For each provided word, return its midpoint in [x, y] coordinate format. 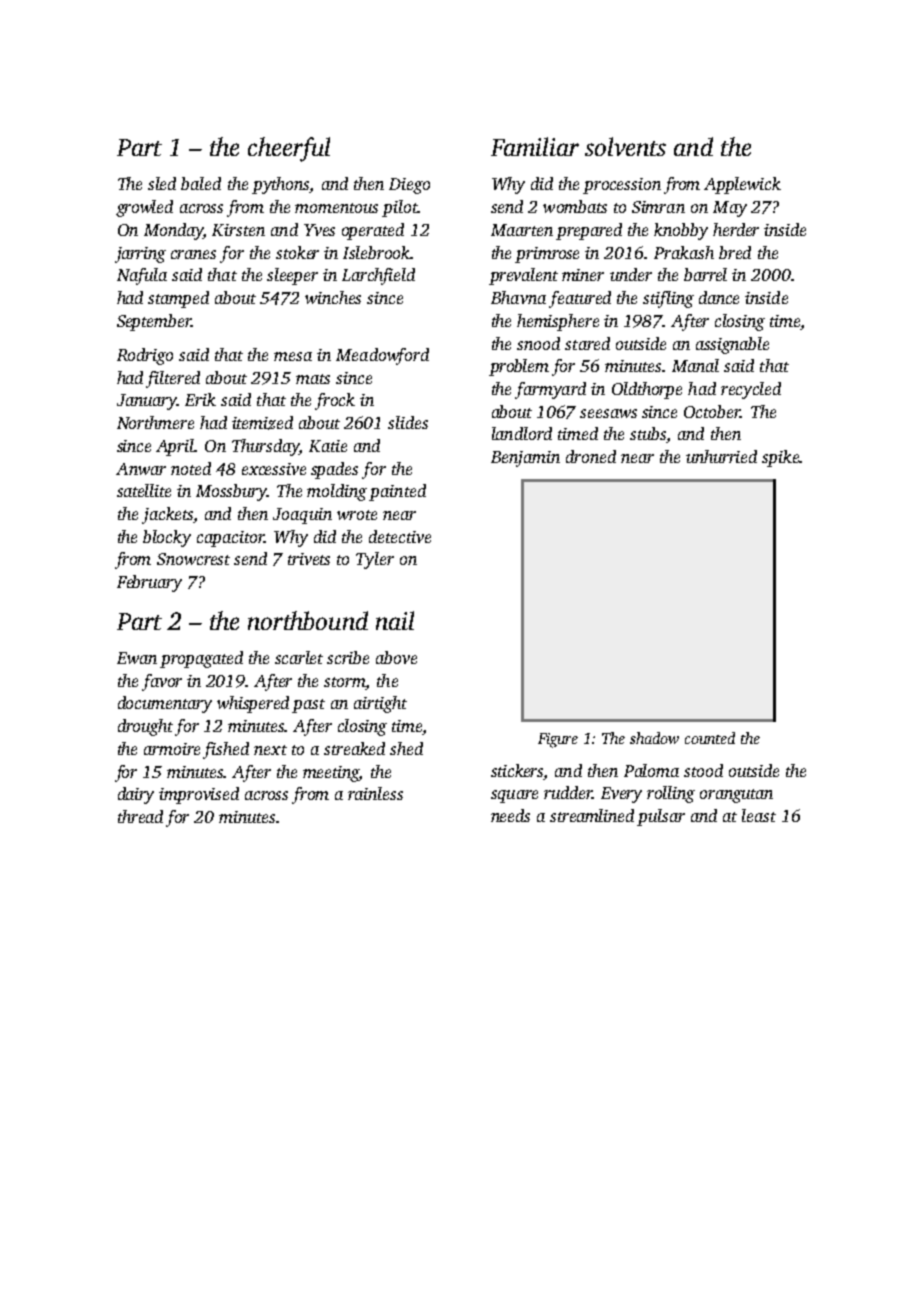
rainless [375, 793]
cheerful [289, 149]
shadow [654, 738]
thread [140, 816]
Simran [658, 207]
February [149, 583]
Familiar [535, 146]
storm [345, 682]
